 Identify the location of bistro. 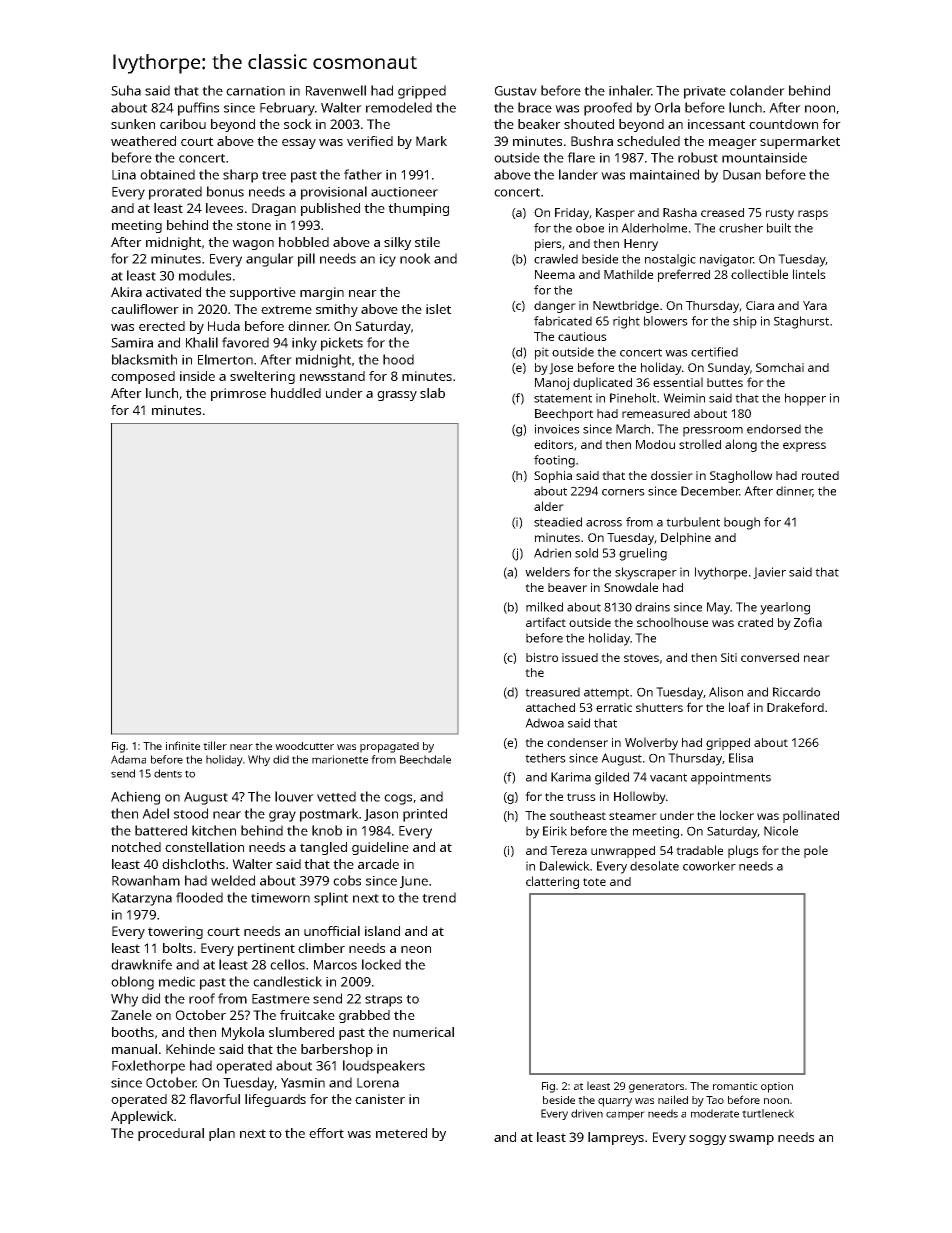
(542, 657).
